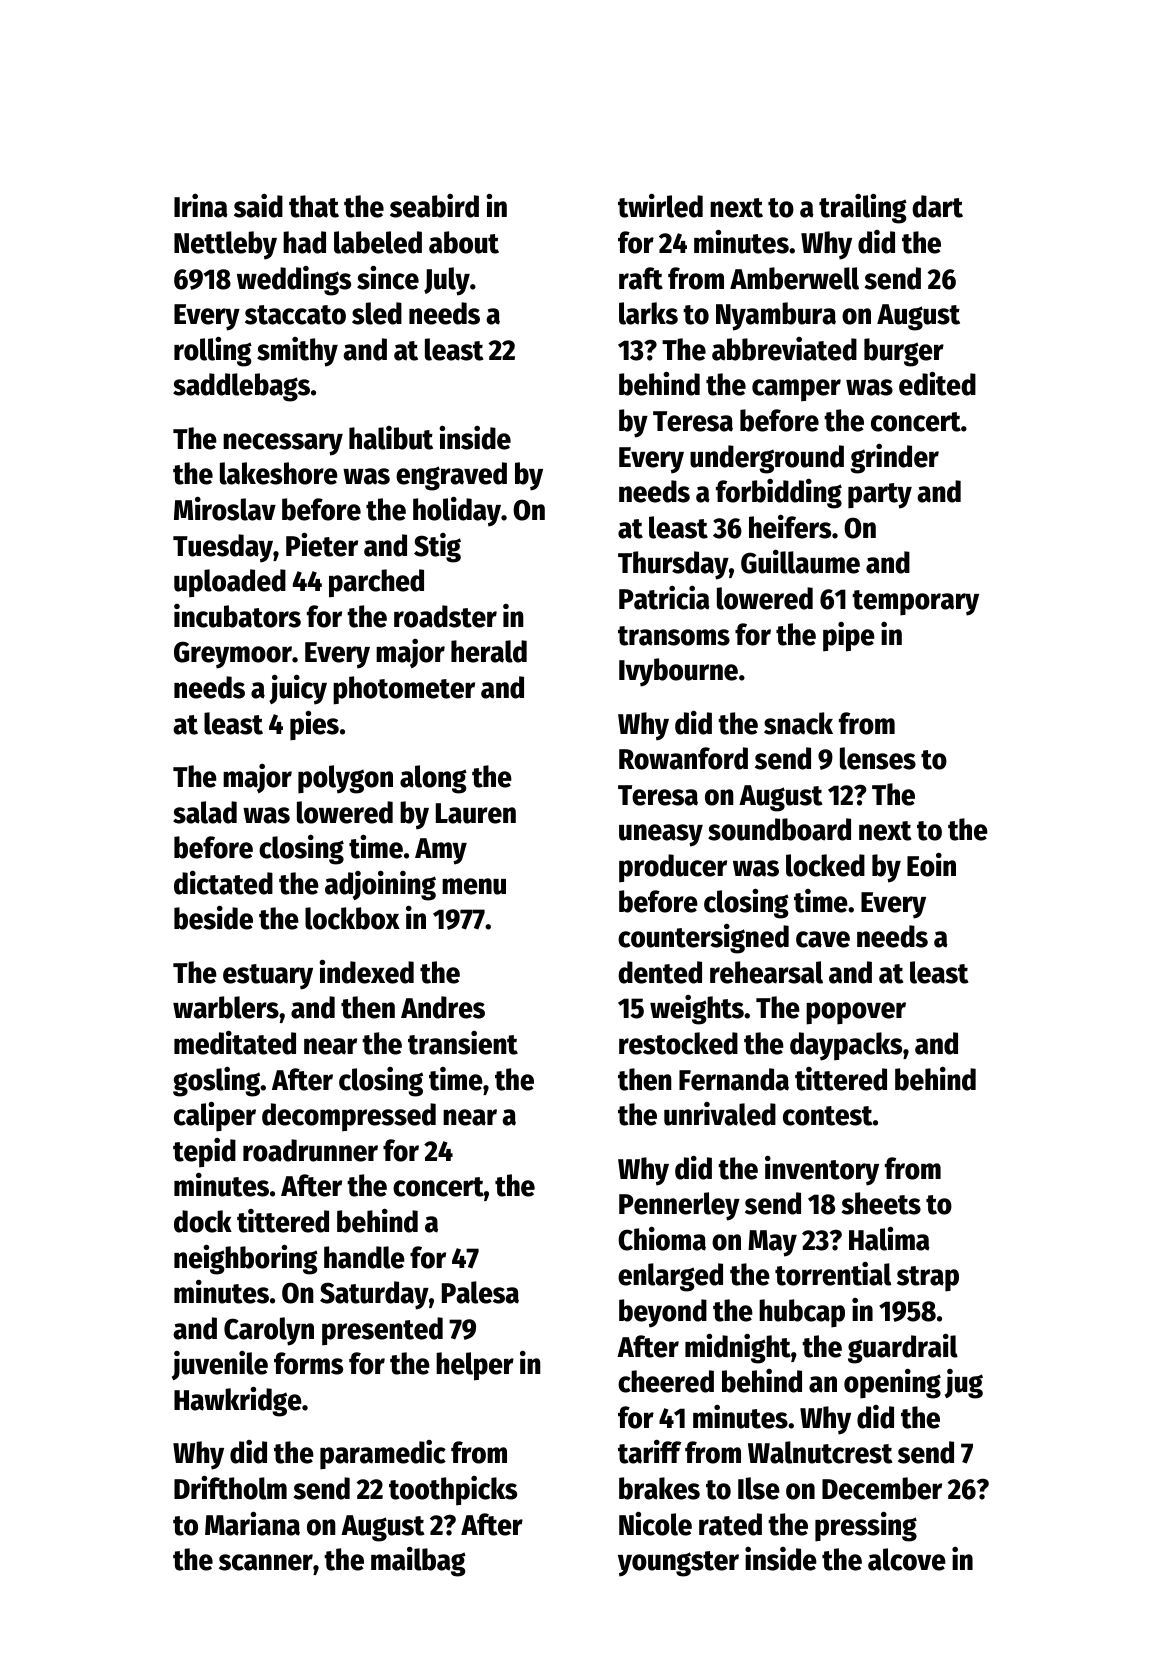  I want to click on youngster, so click(678, 1564).
